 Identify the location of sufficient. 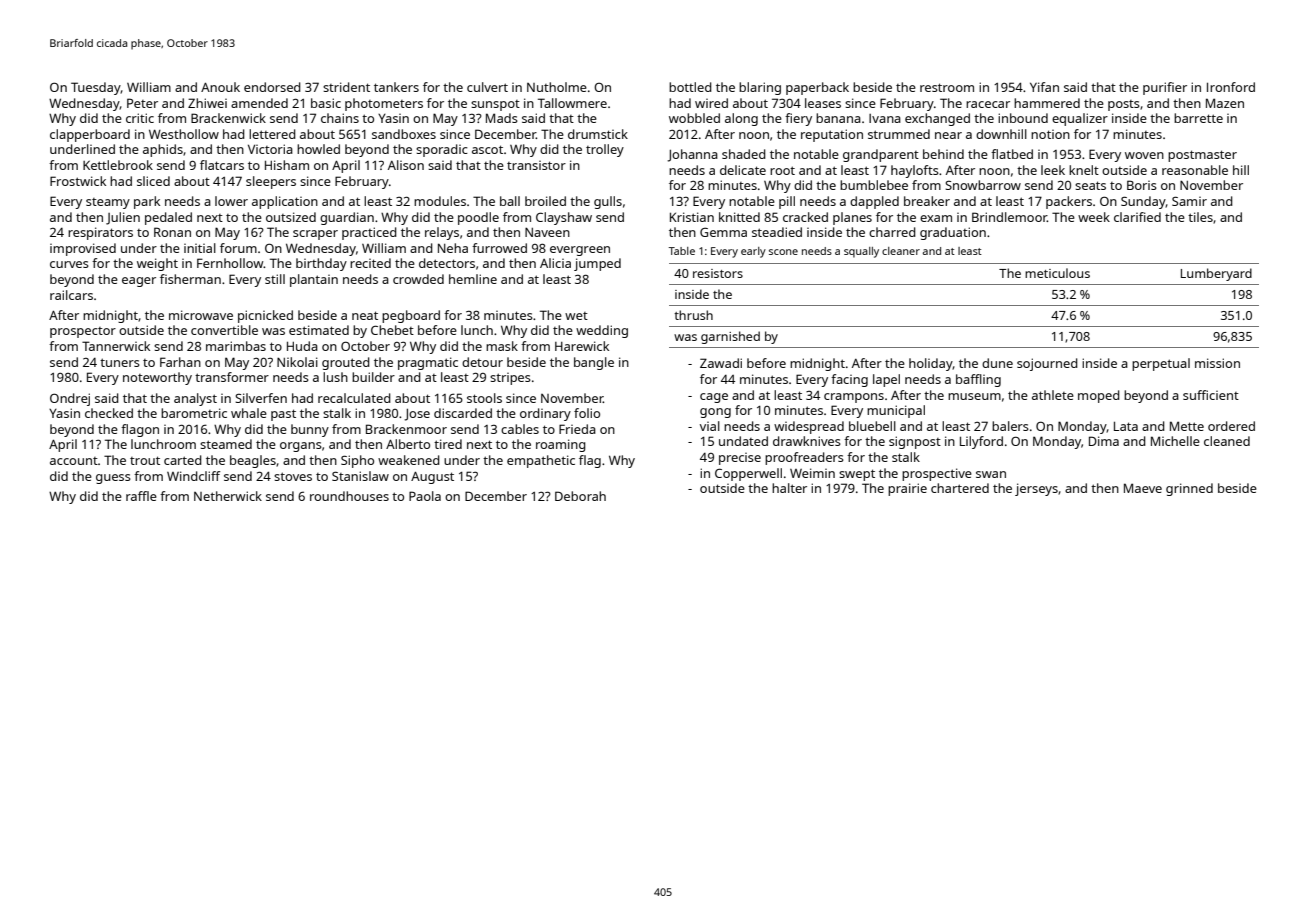
(1211, 395).
